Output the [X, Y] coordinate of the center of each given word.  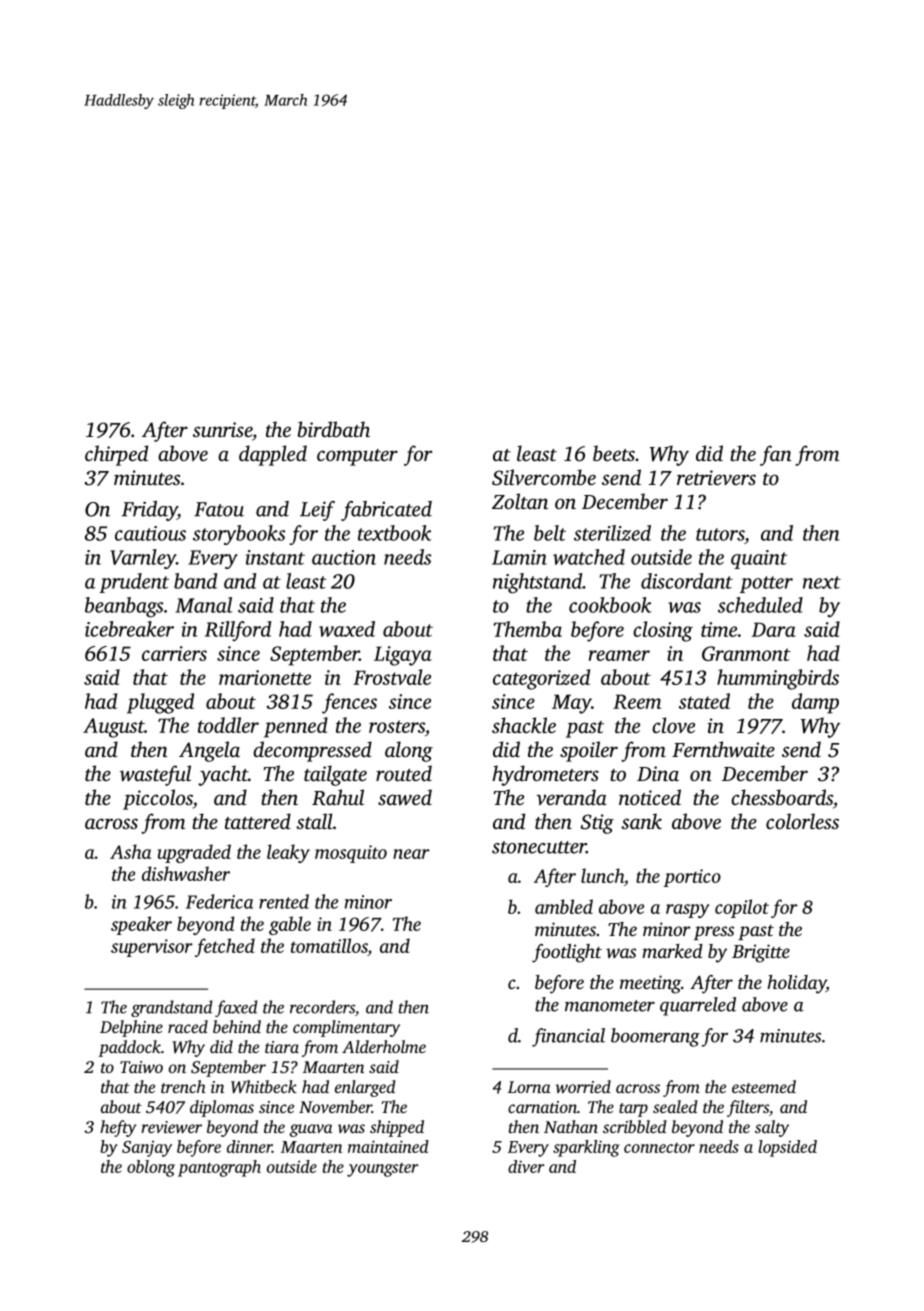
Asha [130, 851]
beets [614, 453]
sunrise [222, 429]
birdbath [334, 429]
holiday [796, 984]
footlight [567, 953]
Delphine [131, 1028]
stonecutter [539, 847]
